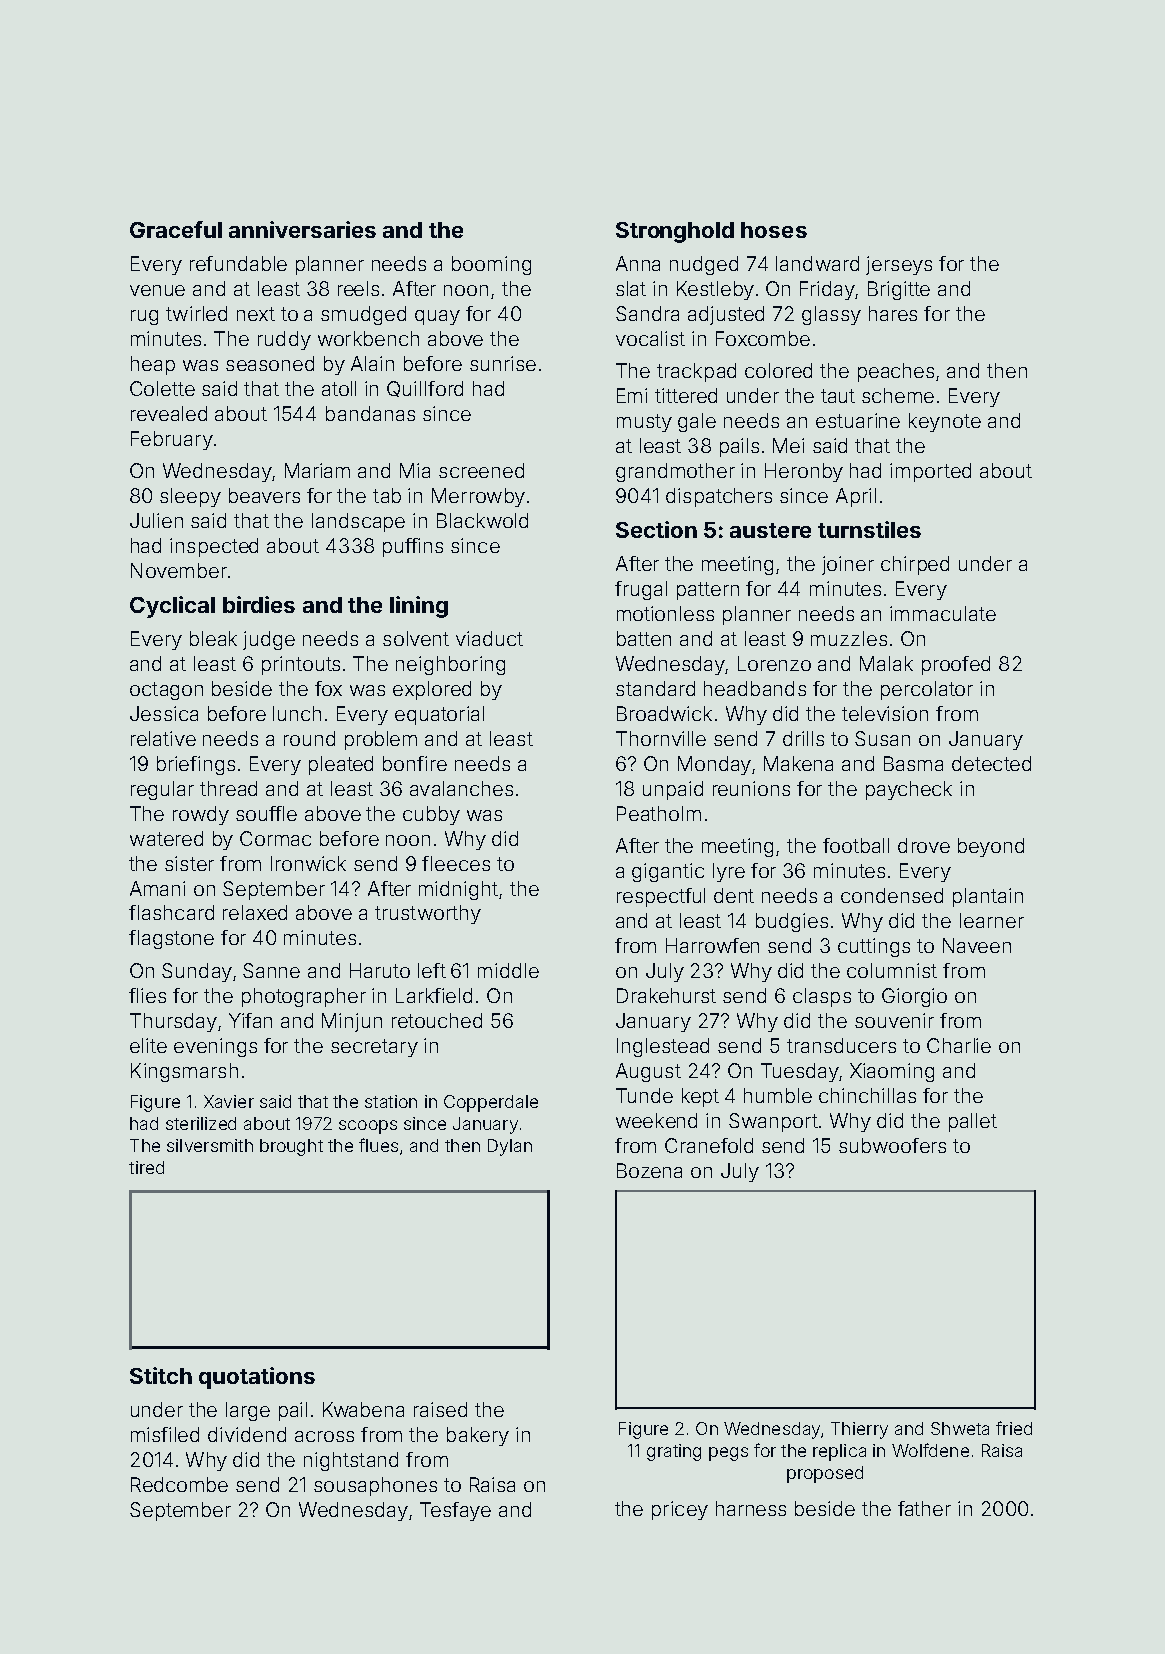 This image has height=1654, width=1165. Describe the element at coordinates (510, 1147) in the image. I see `Dylan` at that location.
